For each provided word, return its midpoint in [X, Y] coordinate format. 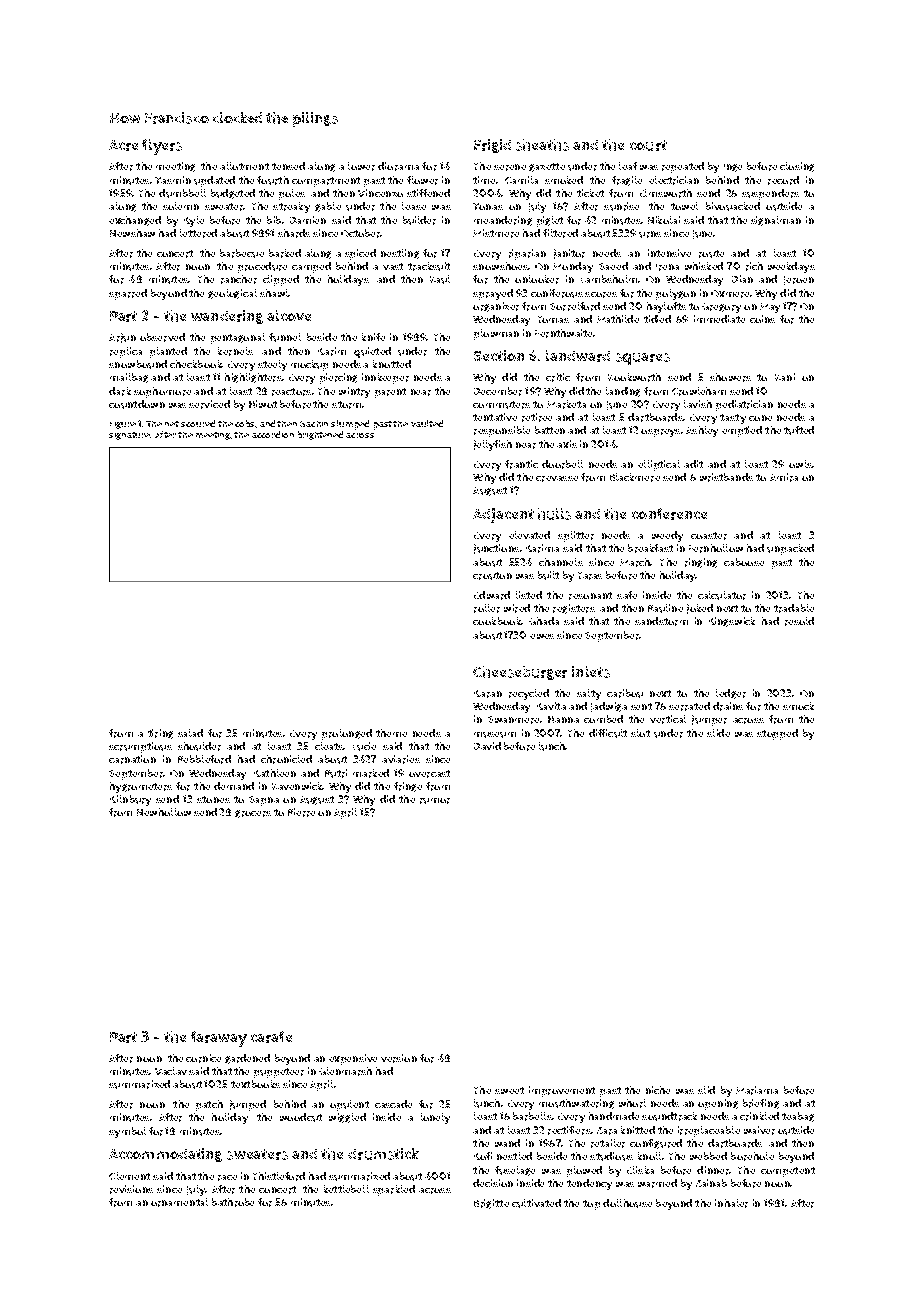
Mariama [757, 1090]
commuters [501, 405]
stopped [777, 734]
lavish [698, 404]
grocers [253, 814]
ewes [542, 636]
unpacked [790, 549]
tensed [288, 166]
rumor [435, 801]
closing [797, 167]
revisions [131, 1189]
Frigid [492, 146]
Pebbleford [204, 759]
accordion [273, 434]
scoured [198, 423]
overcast [429, 774]
